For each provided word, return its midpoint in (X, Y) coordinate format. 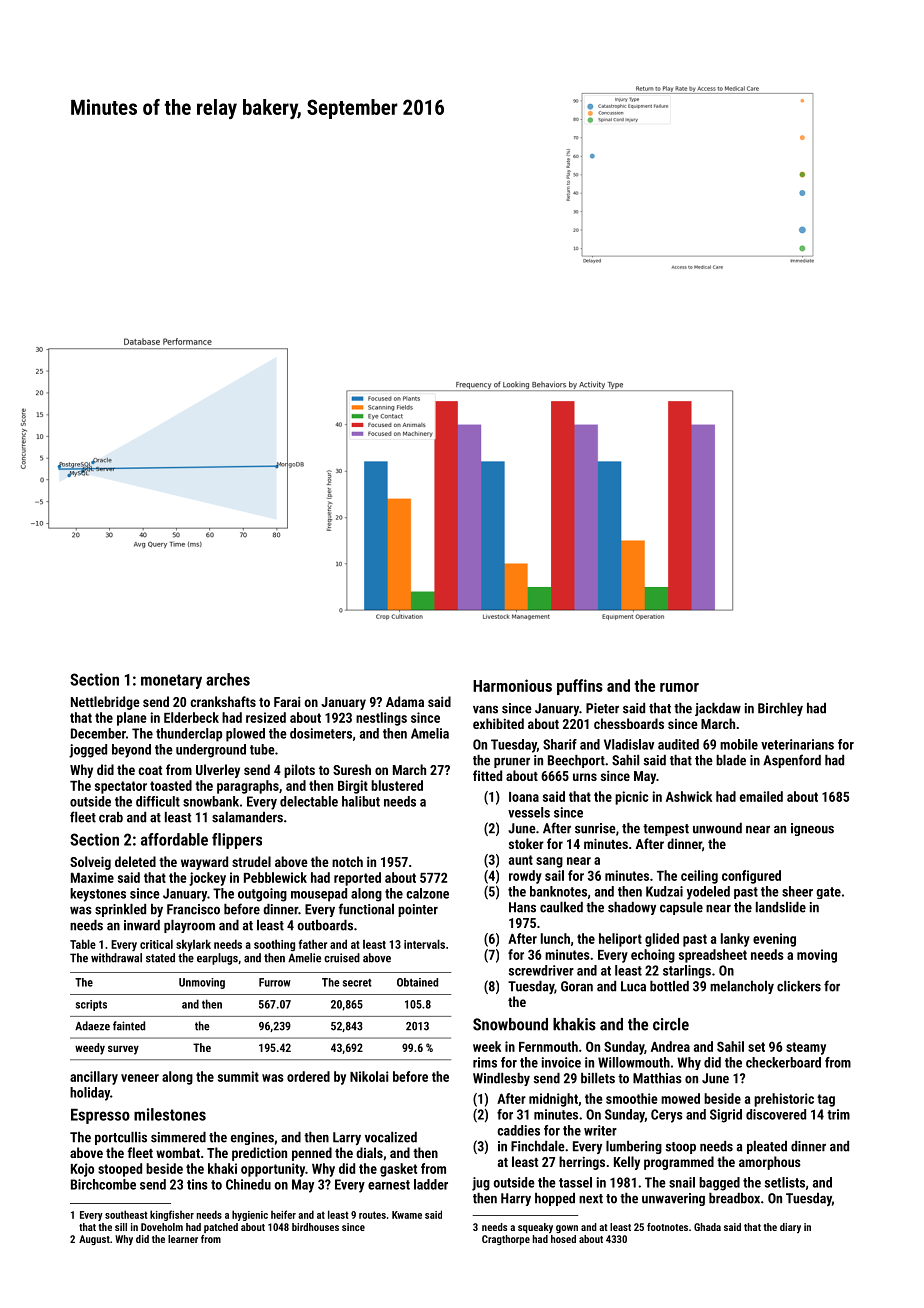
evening (774, 940)
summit (238, 1076)
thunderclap (189, 735)
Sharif (560, 744)
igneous (812, 829)
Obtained (417, 982)
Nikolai (369, 1076)
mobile (739, 744)
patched (221, 1228)
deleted (135, 861)
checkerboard (783, 1062)
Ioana (524, 797)
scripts (91, 1005)
